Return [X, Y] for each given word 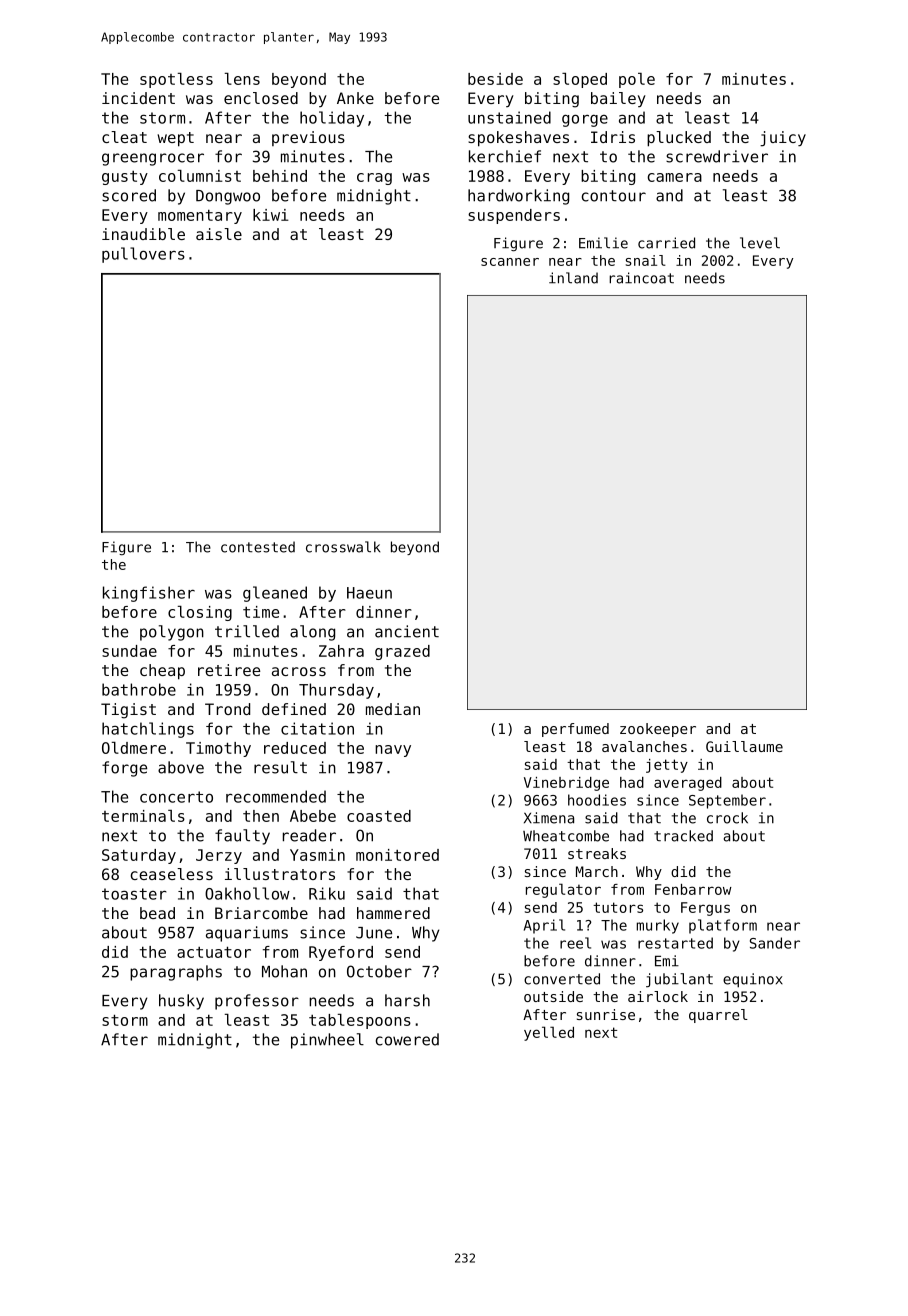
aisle [219, 234]
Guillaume [744, 746]
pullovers [143, 255]
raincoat [641, 278]
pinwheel [327, 1041]
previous [308, 138]
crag [374, 179]
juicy [783, 139]
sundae [129, 651]
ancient [407, 631]
